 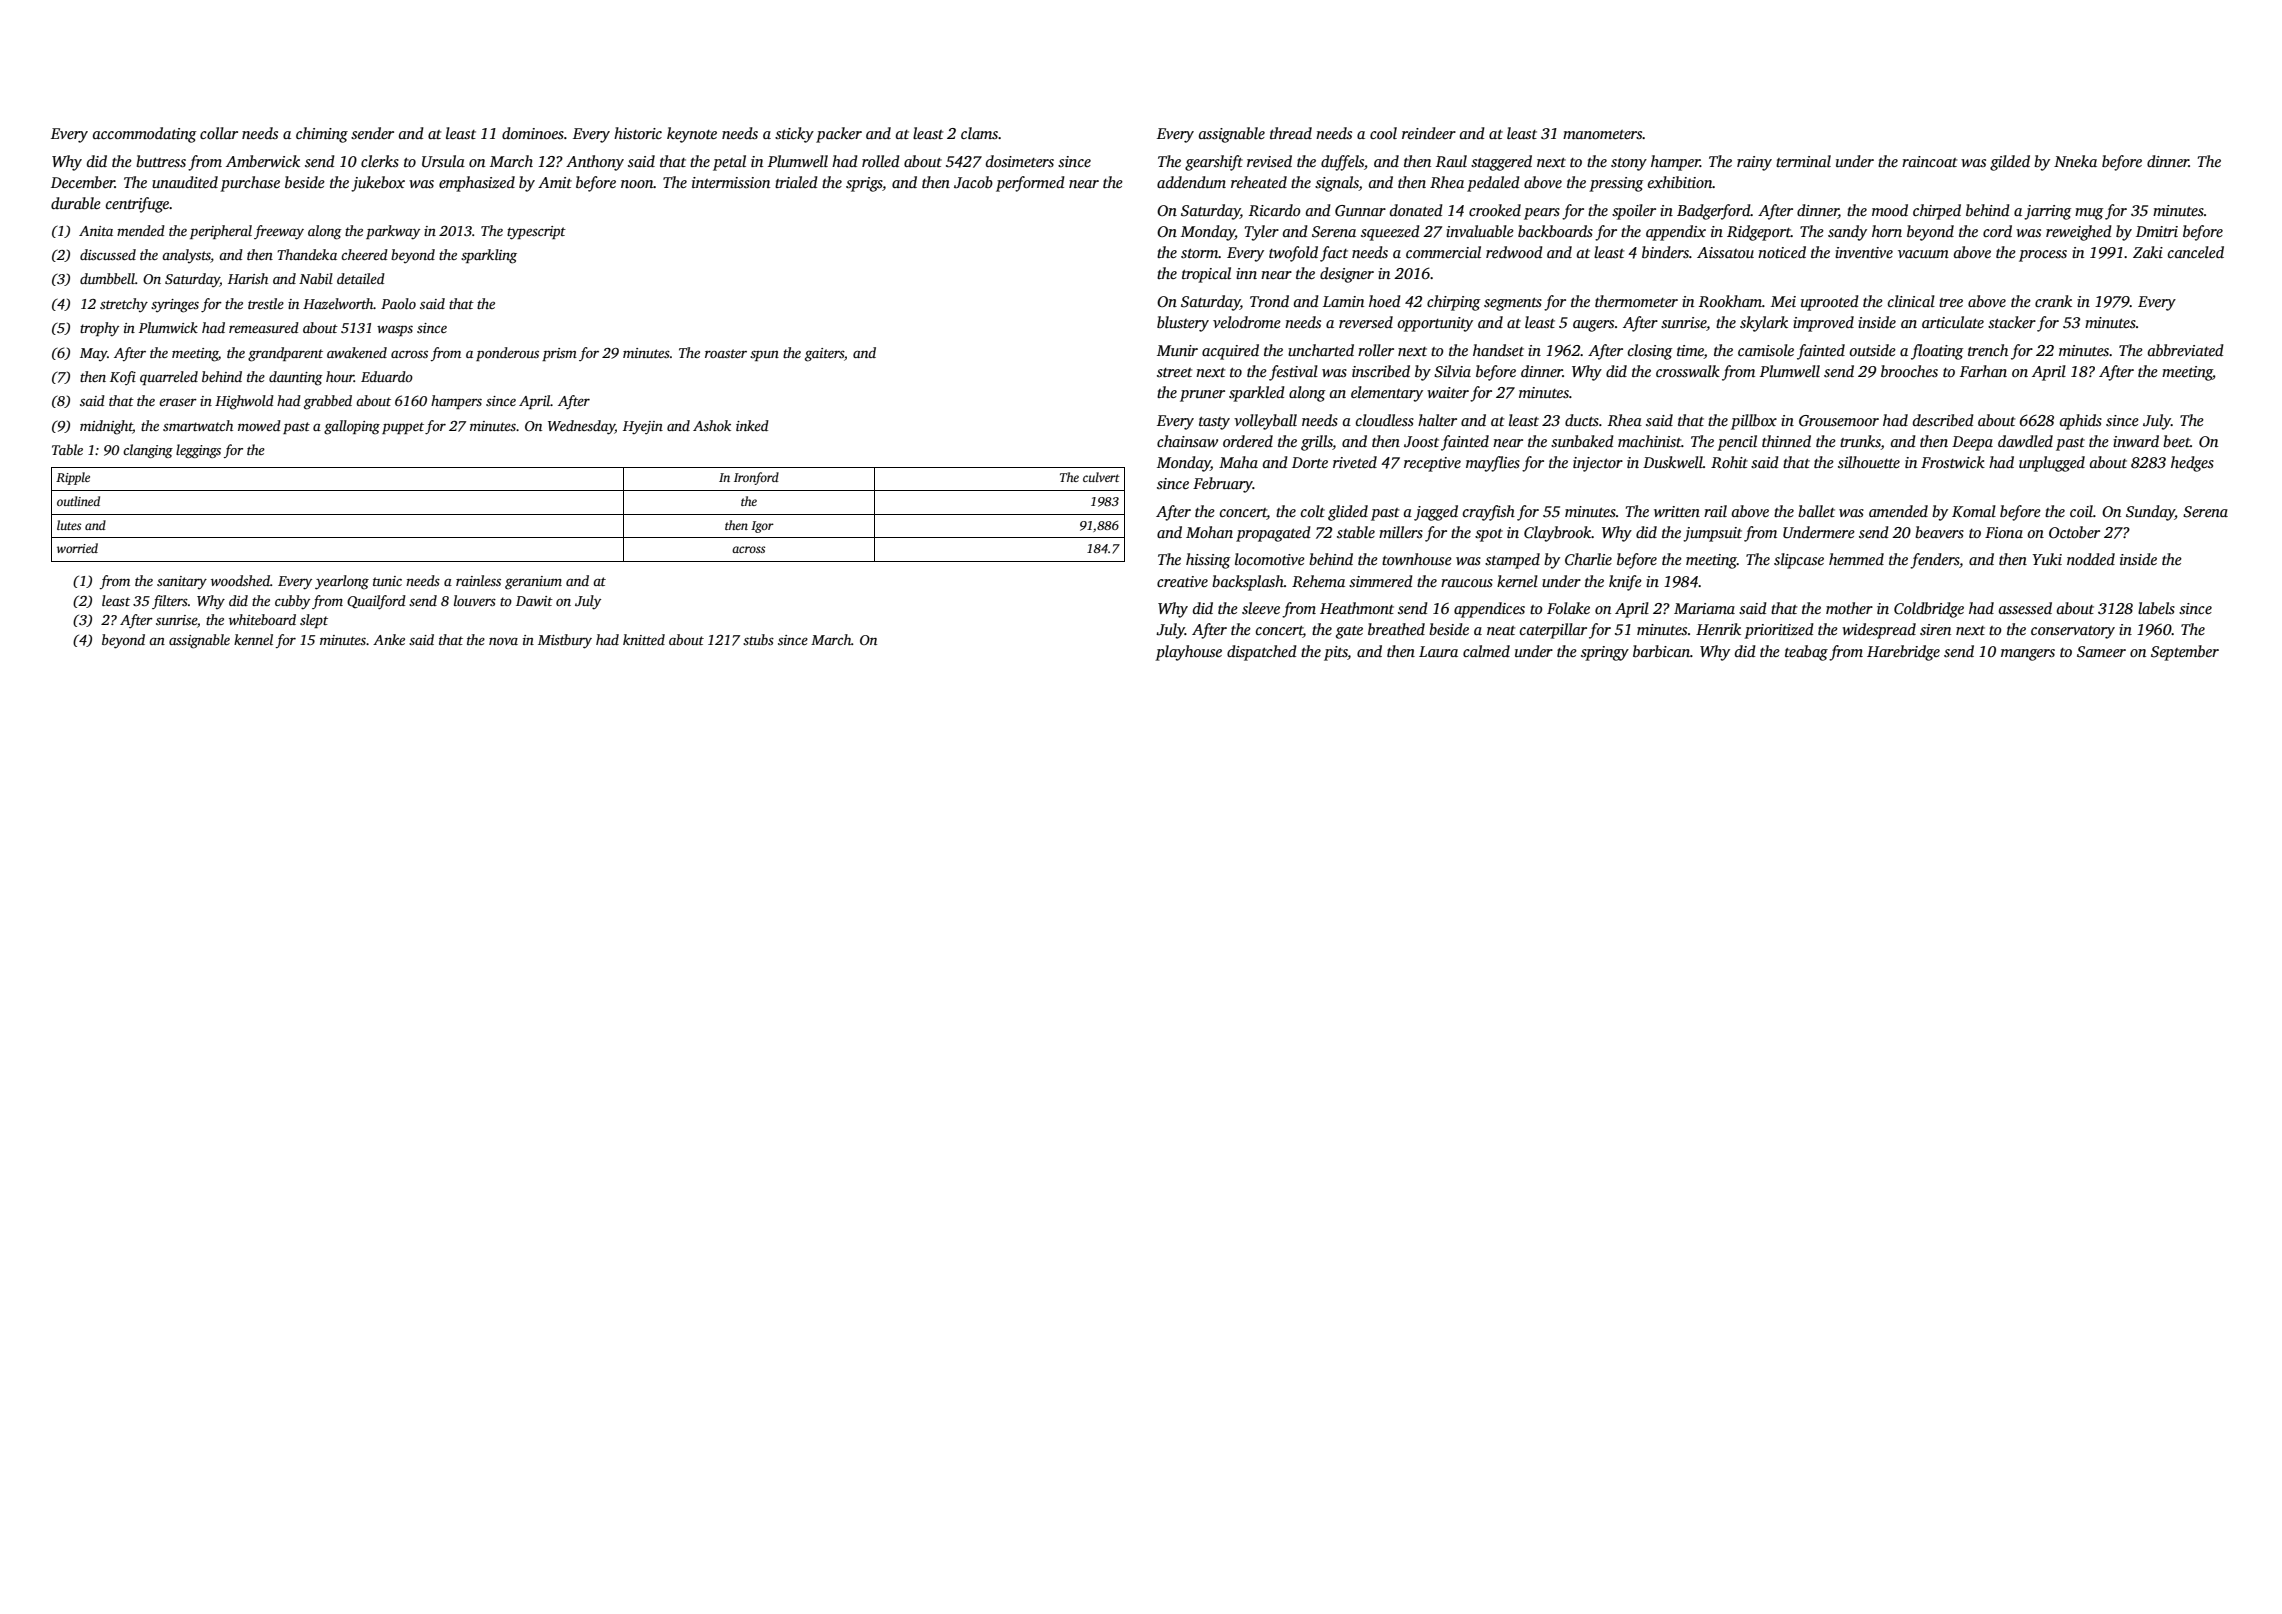 What do you see at coordinates (2012, 322) in the page?
I see `stacker` at bounding box center [2012, 322].
